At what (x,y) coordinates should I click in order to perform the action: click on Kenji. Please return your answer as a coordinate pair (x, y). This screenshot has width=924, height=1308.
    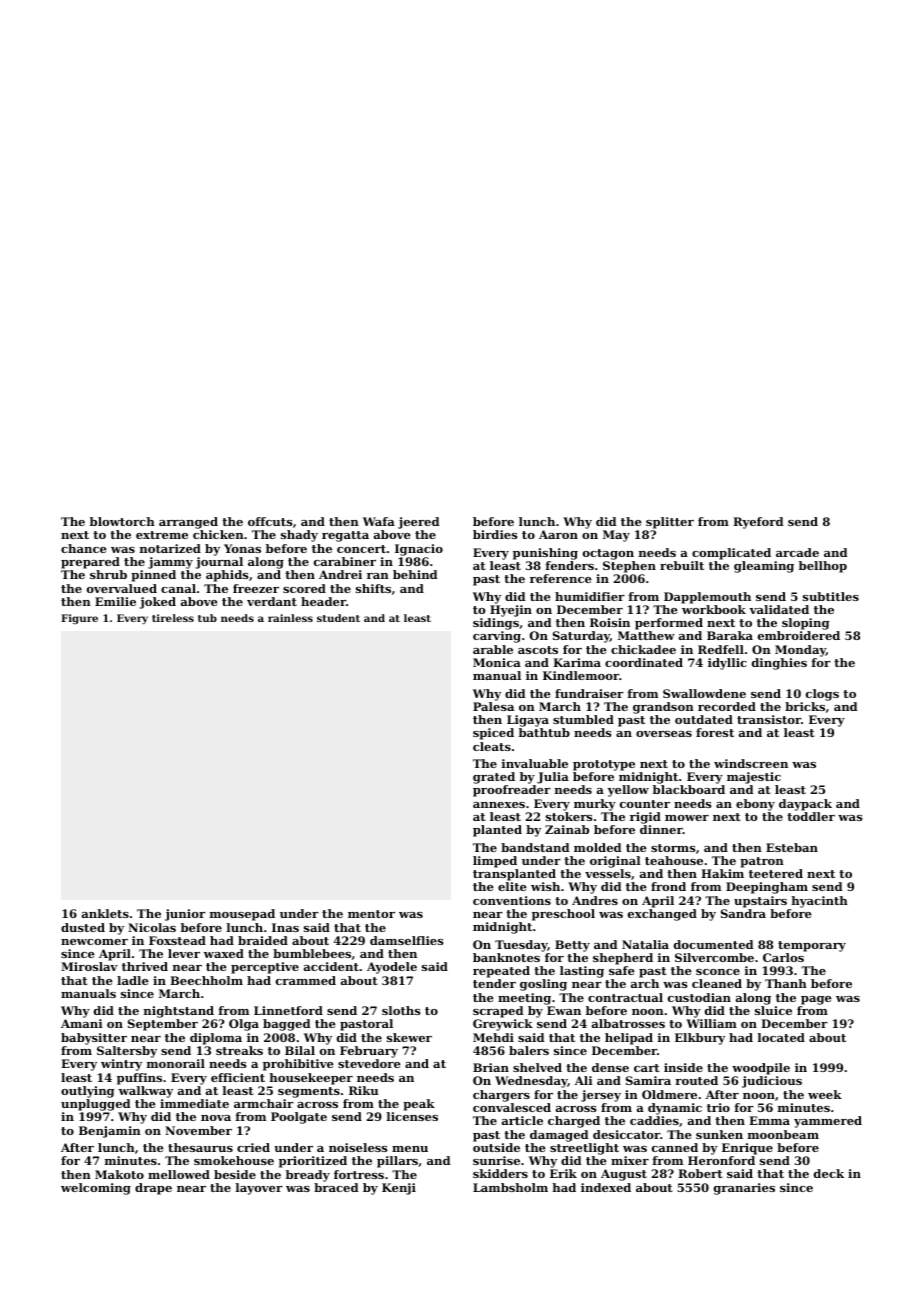
    Looking at the image, I should click on (399, 1189).
